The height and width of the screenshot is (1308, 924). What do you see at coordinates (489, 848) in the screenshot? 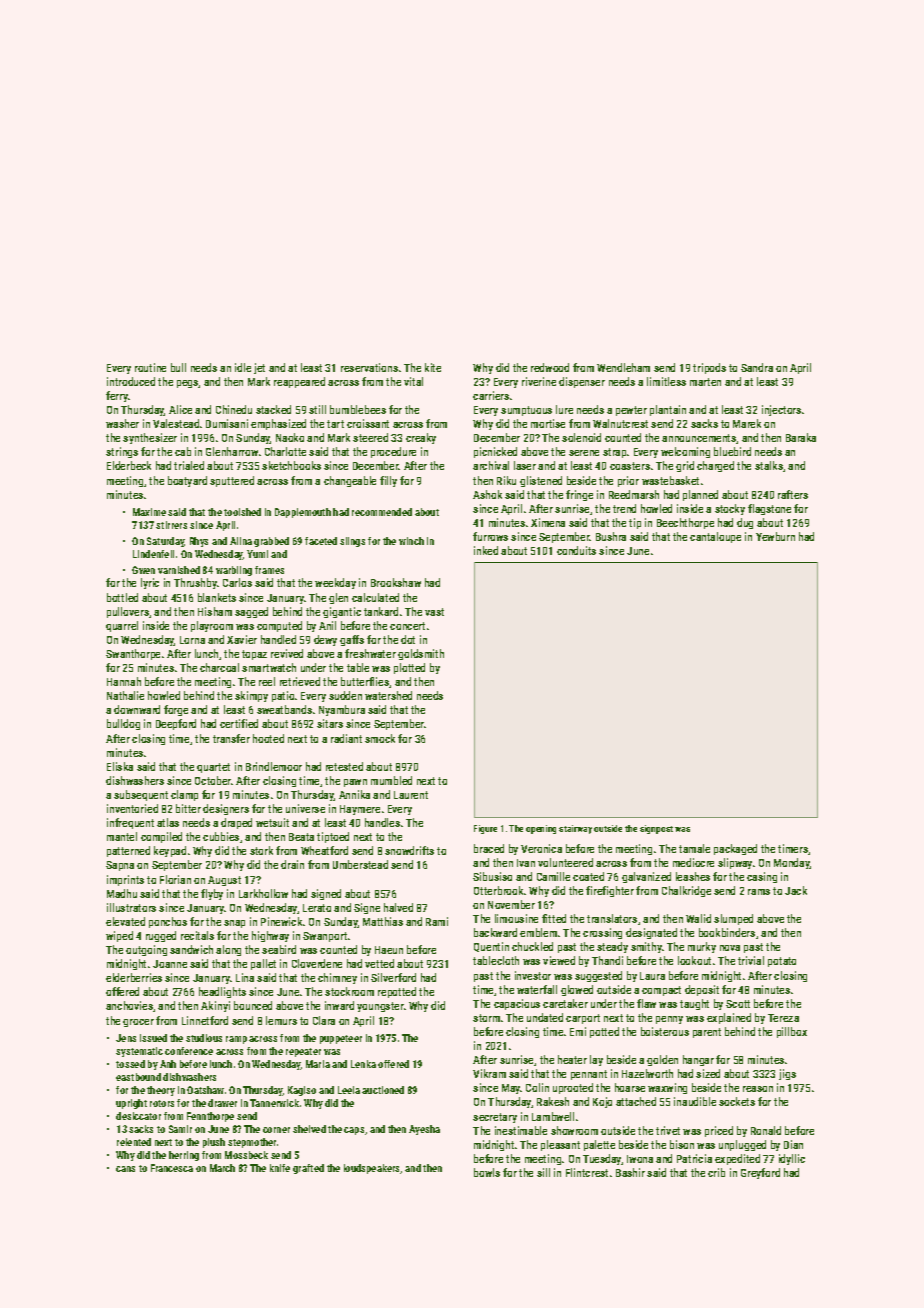
I see `braced` at bounding box center [489, 848].
